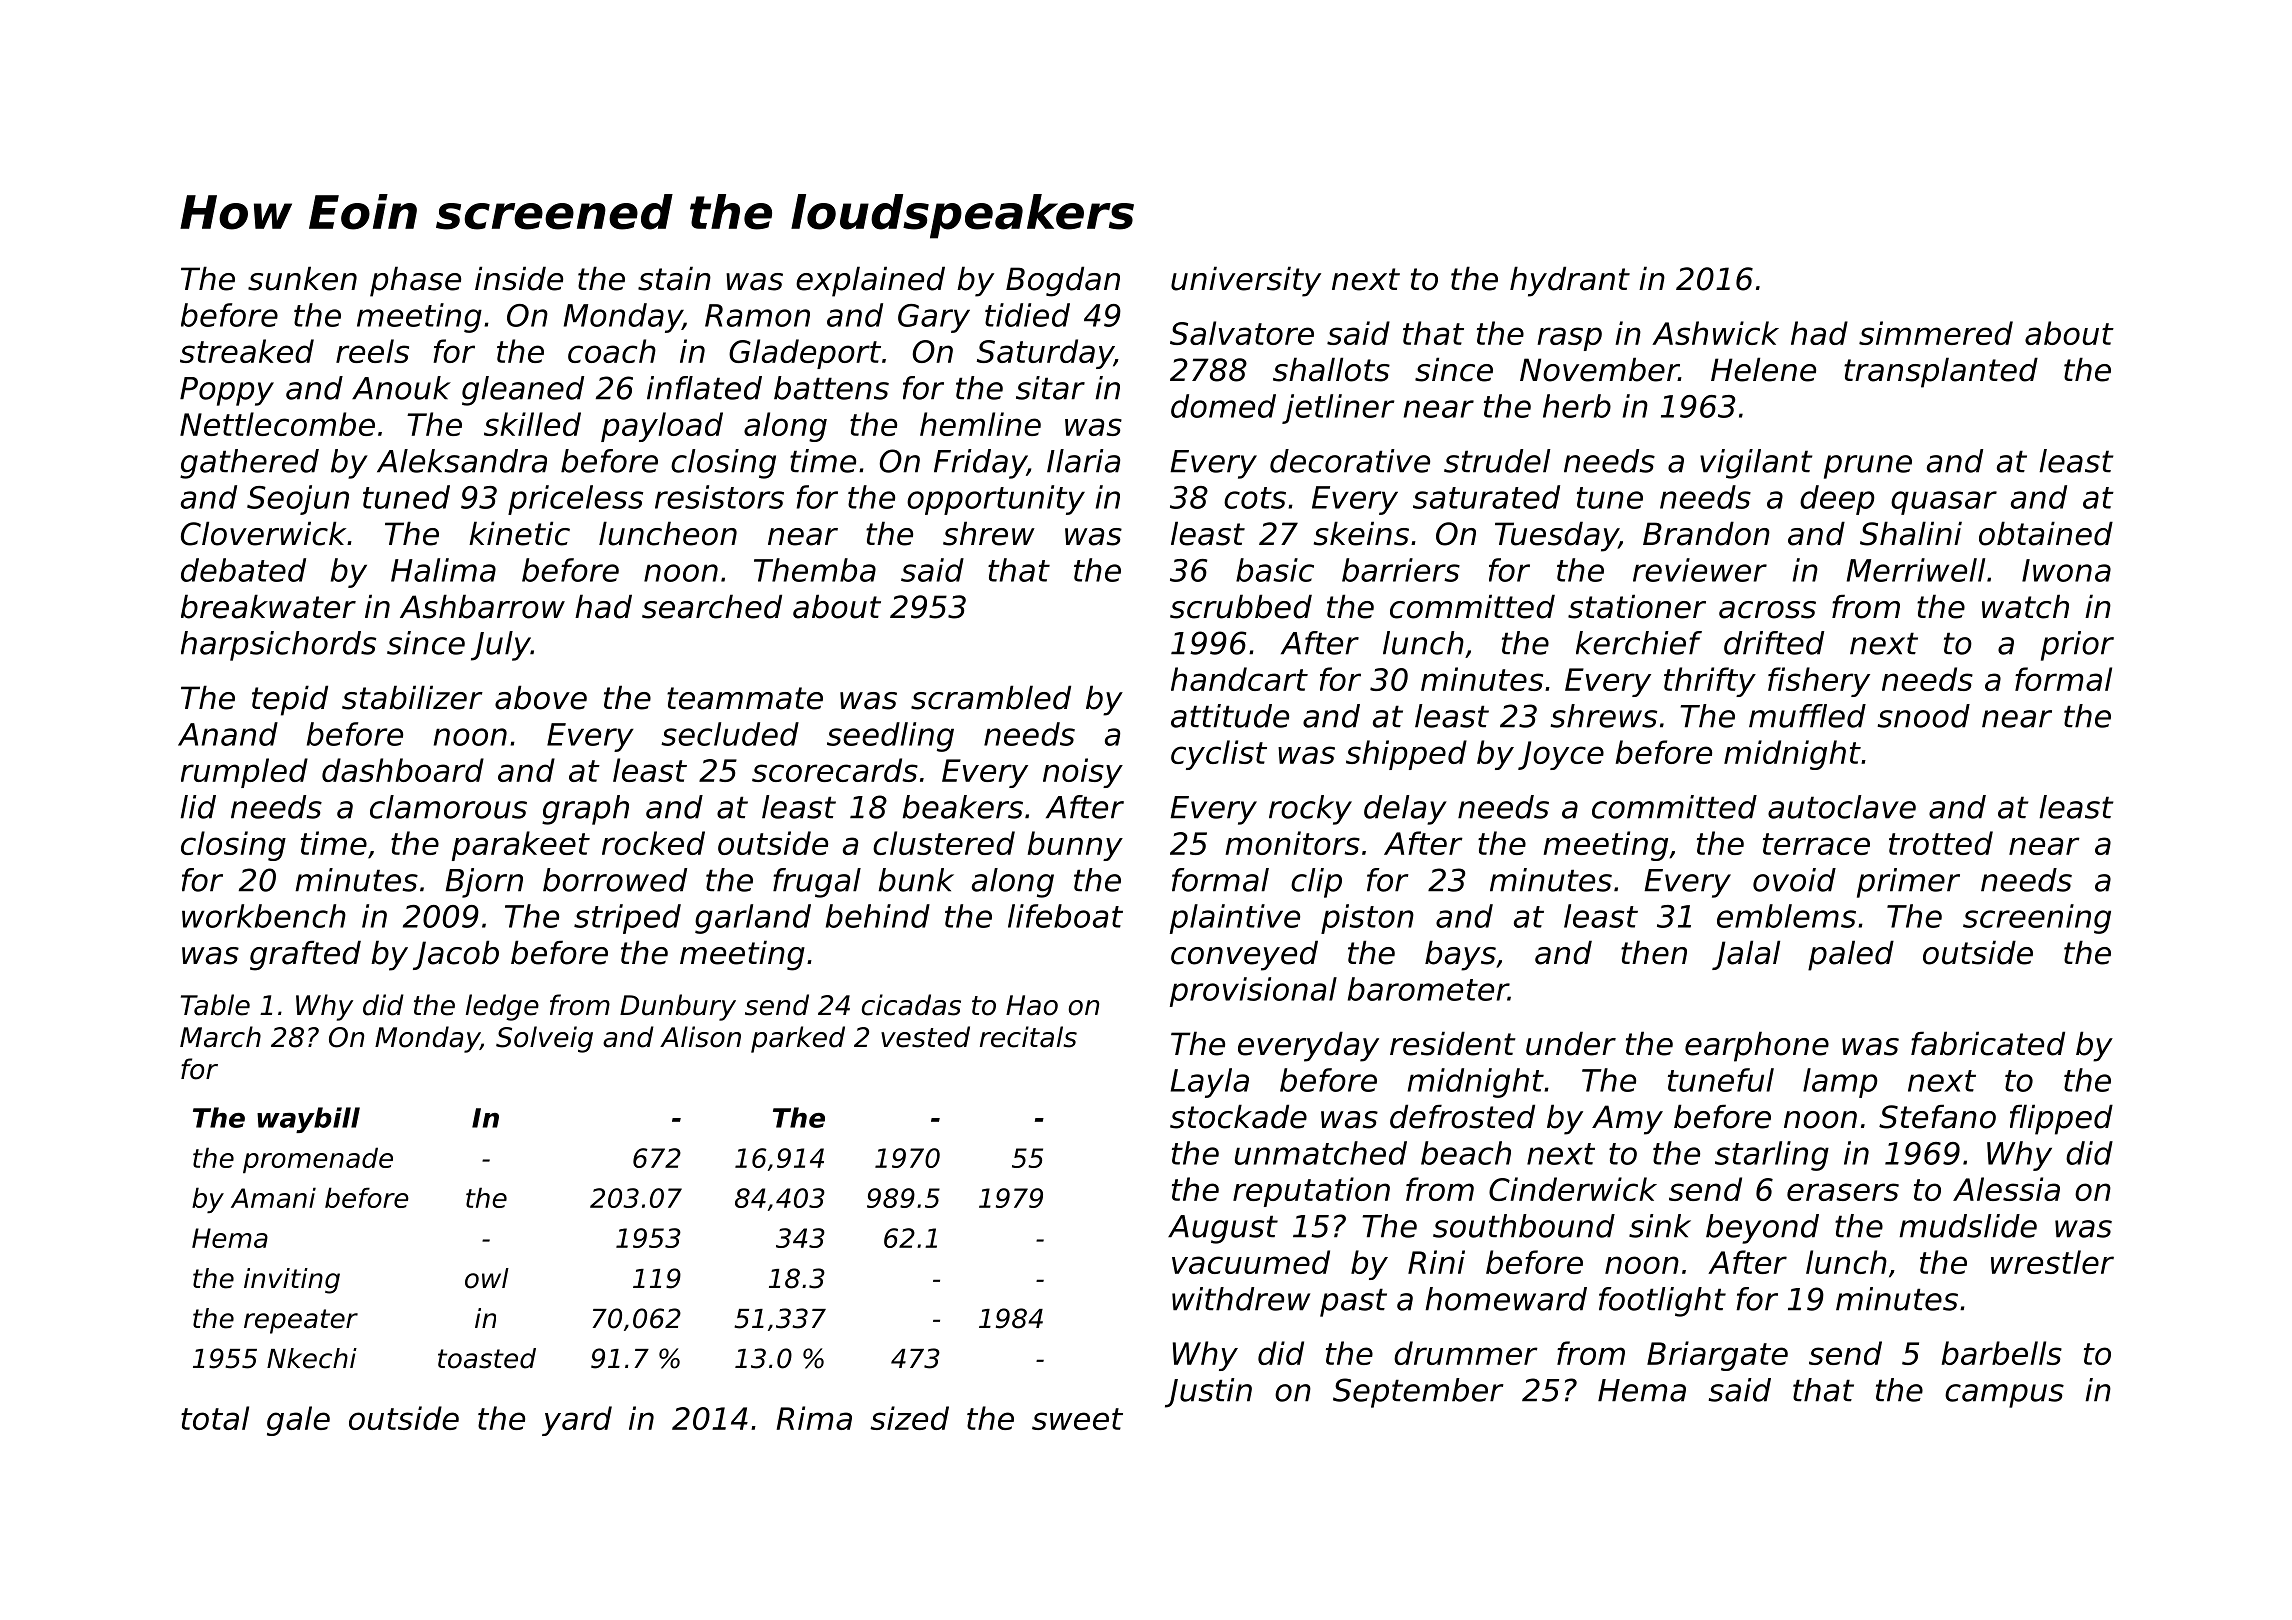  Describe the element at coordinates (1418, 1393) in the screenshot. I see `September` at that location.
